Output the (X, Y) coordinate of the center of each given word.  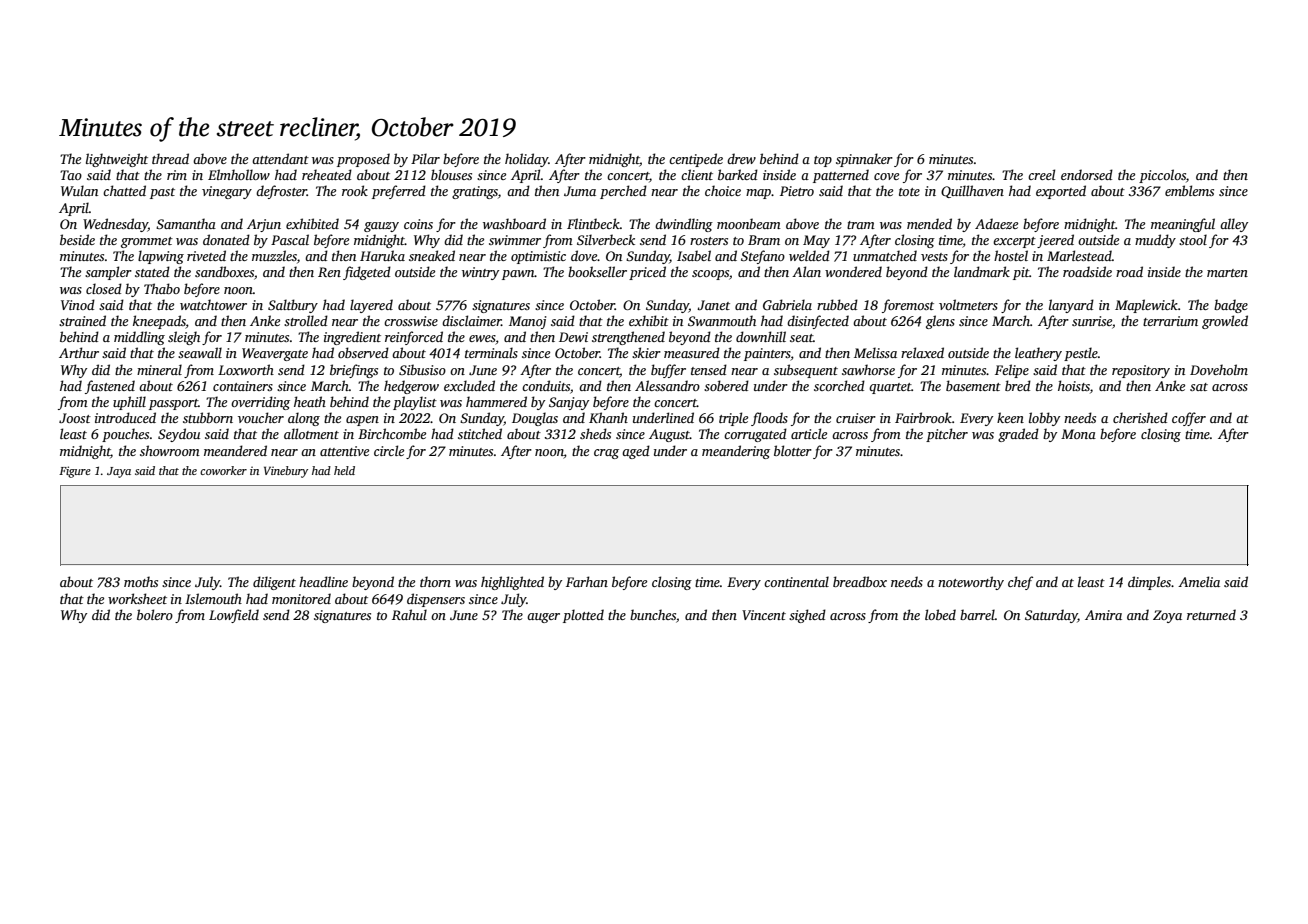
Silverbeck (606, 239)
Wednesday (115, 225)
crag (606, 454)
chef (1020, 583)
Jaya (119, 472)
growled (1225, 322)
